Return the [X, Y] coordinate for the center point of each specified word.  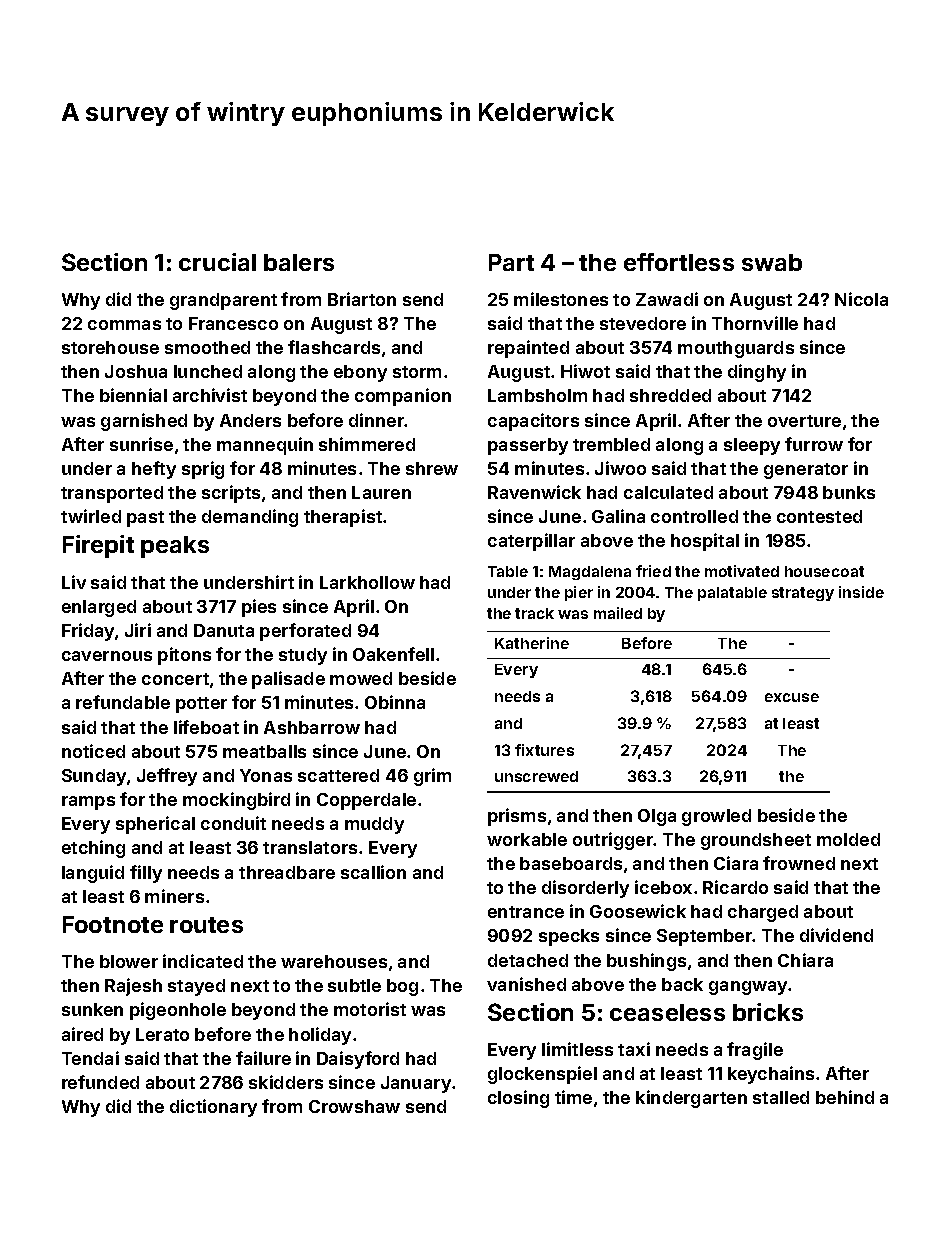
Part [511, 262]
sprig [203, 470]
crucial [217, 262]
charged [763, 913]
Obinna [395, 702]
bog [402, 987]
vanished [526, 984]
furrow [814, 444]
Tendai [90, 1058]
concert [175, 679]
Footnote [113, 924]
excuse [792, 697]
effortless [679, 262]
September [705, 937]
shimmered [367, 444]
